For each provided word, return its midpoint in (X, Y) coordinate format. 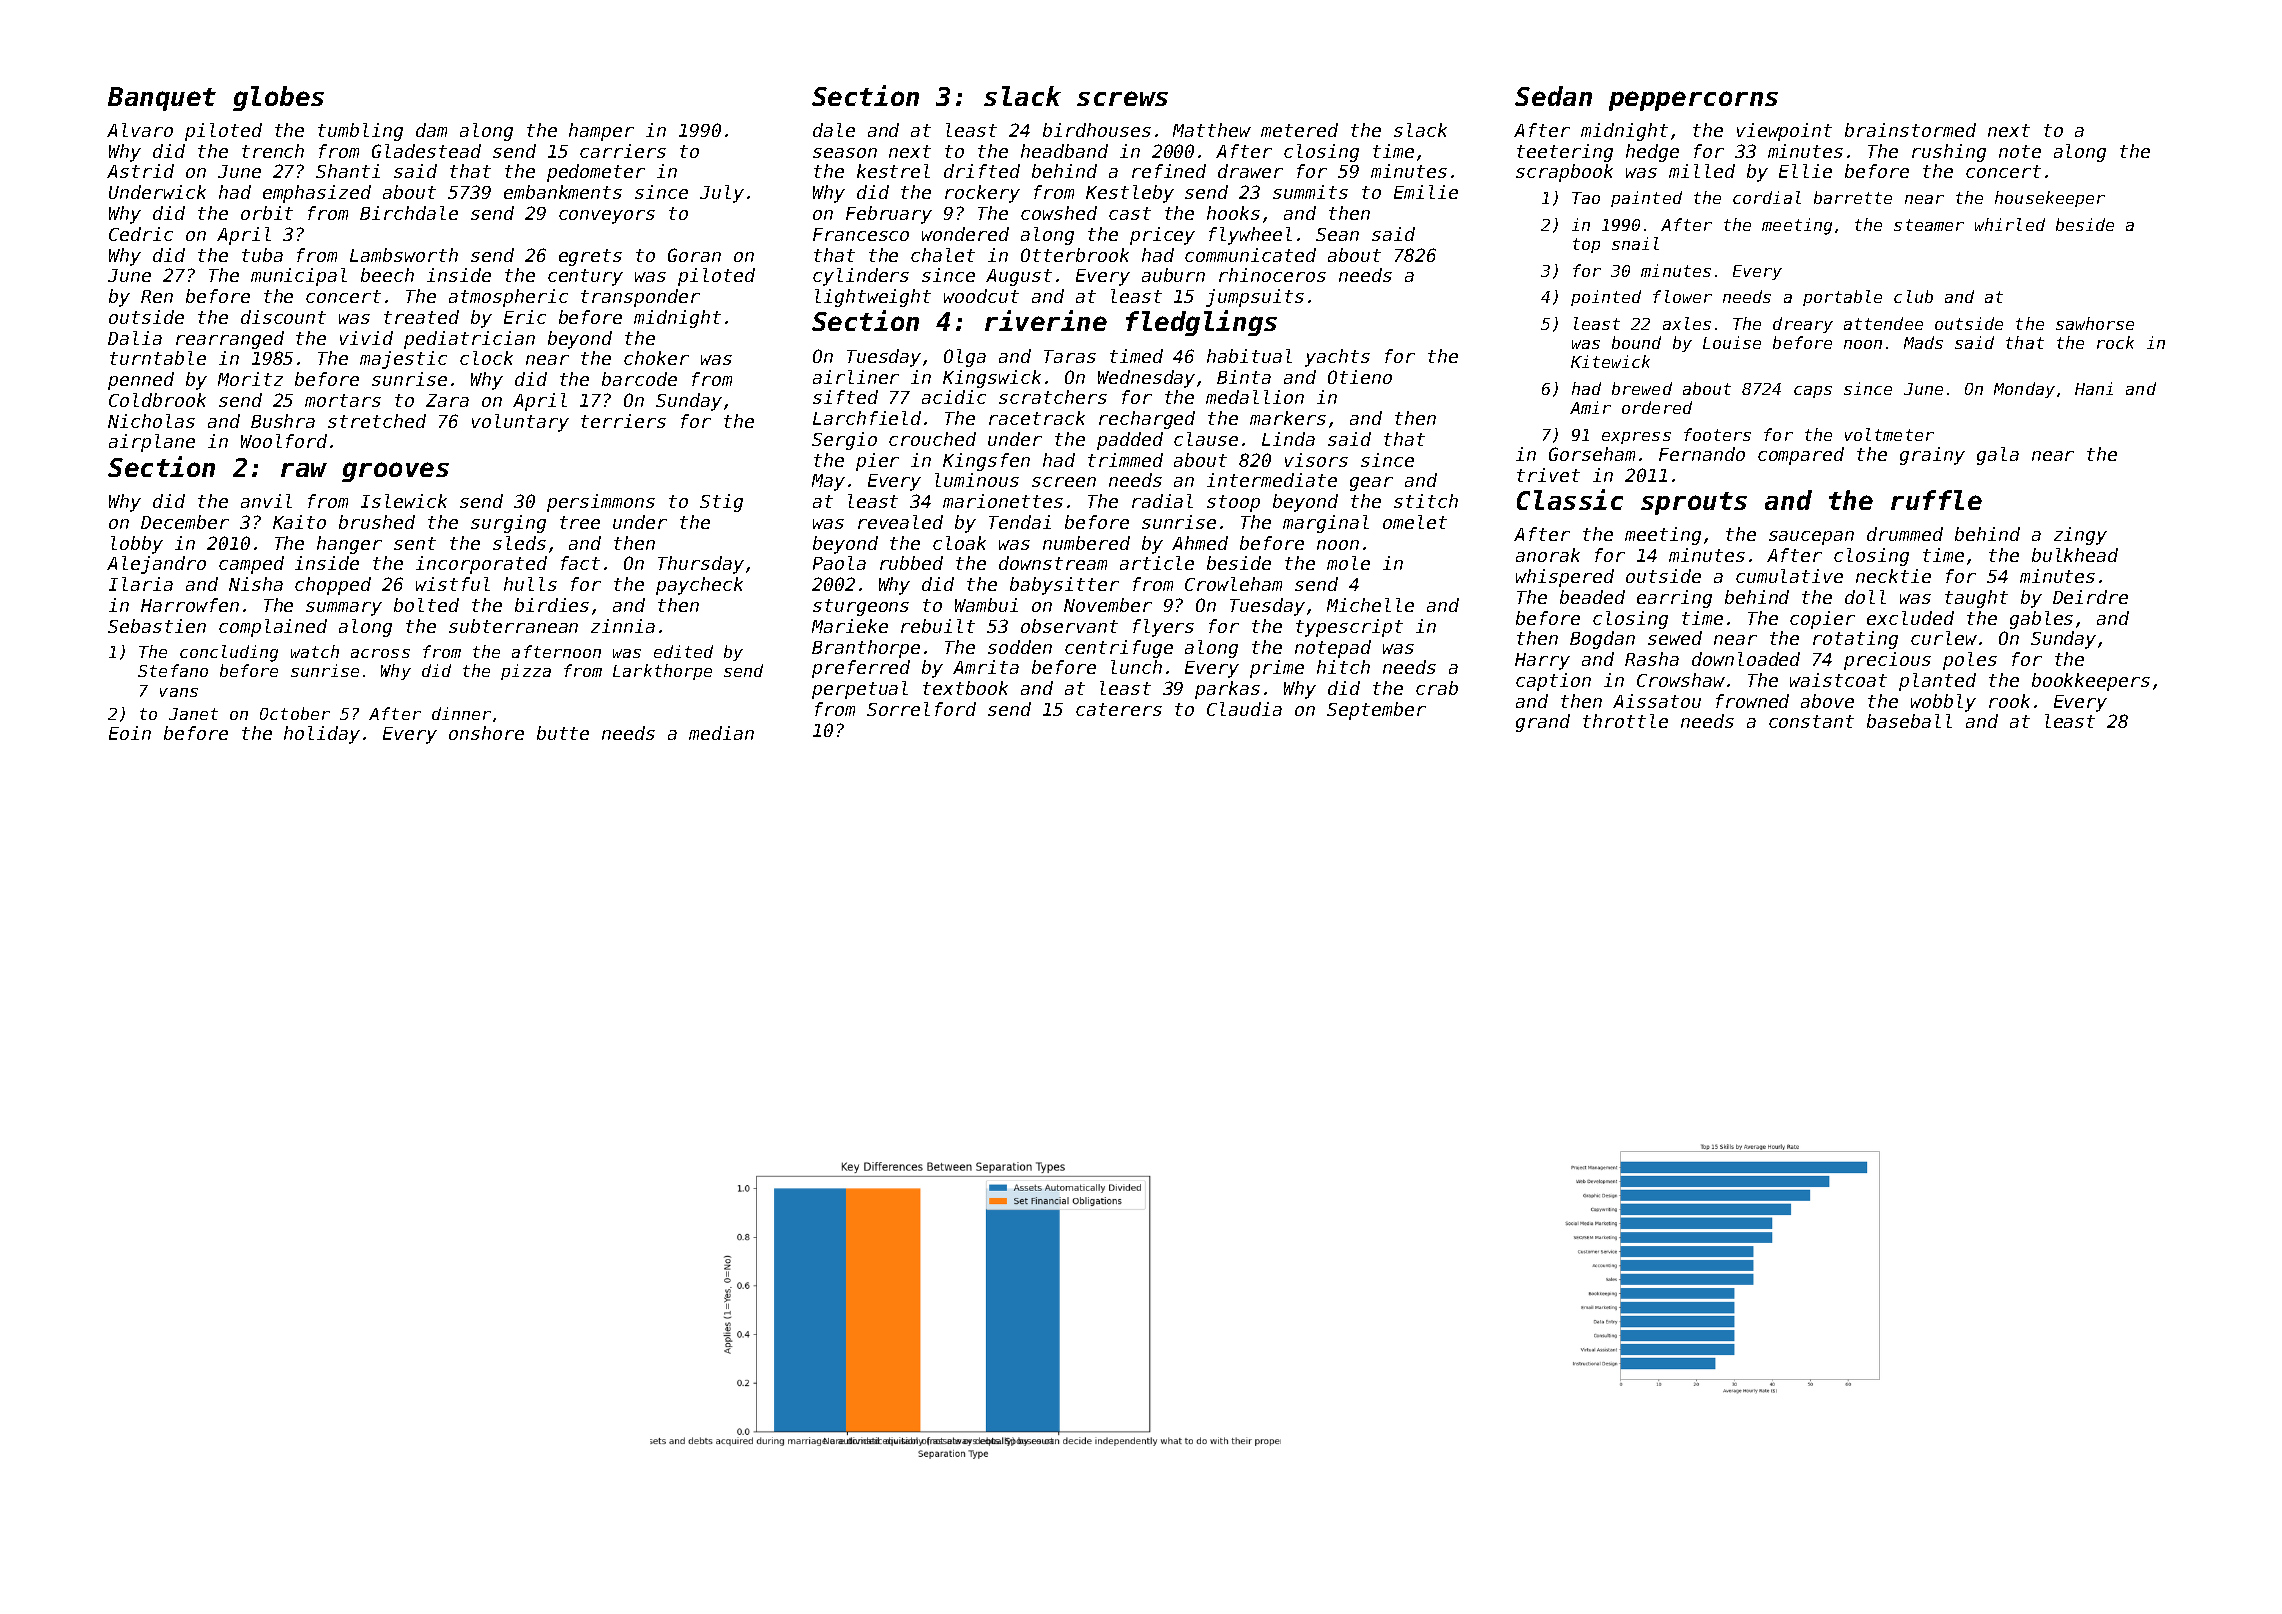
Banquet (162, 99)
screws (1122, 98)
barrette (1853, 197)
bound (1636, 342)
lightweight (873, 298)
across (380, 653)
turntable (158, 358)
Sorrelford (921, 709)
